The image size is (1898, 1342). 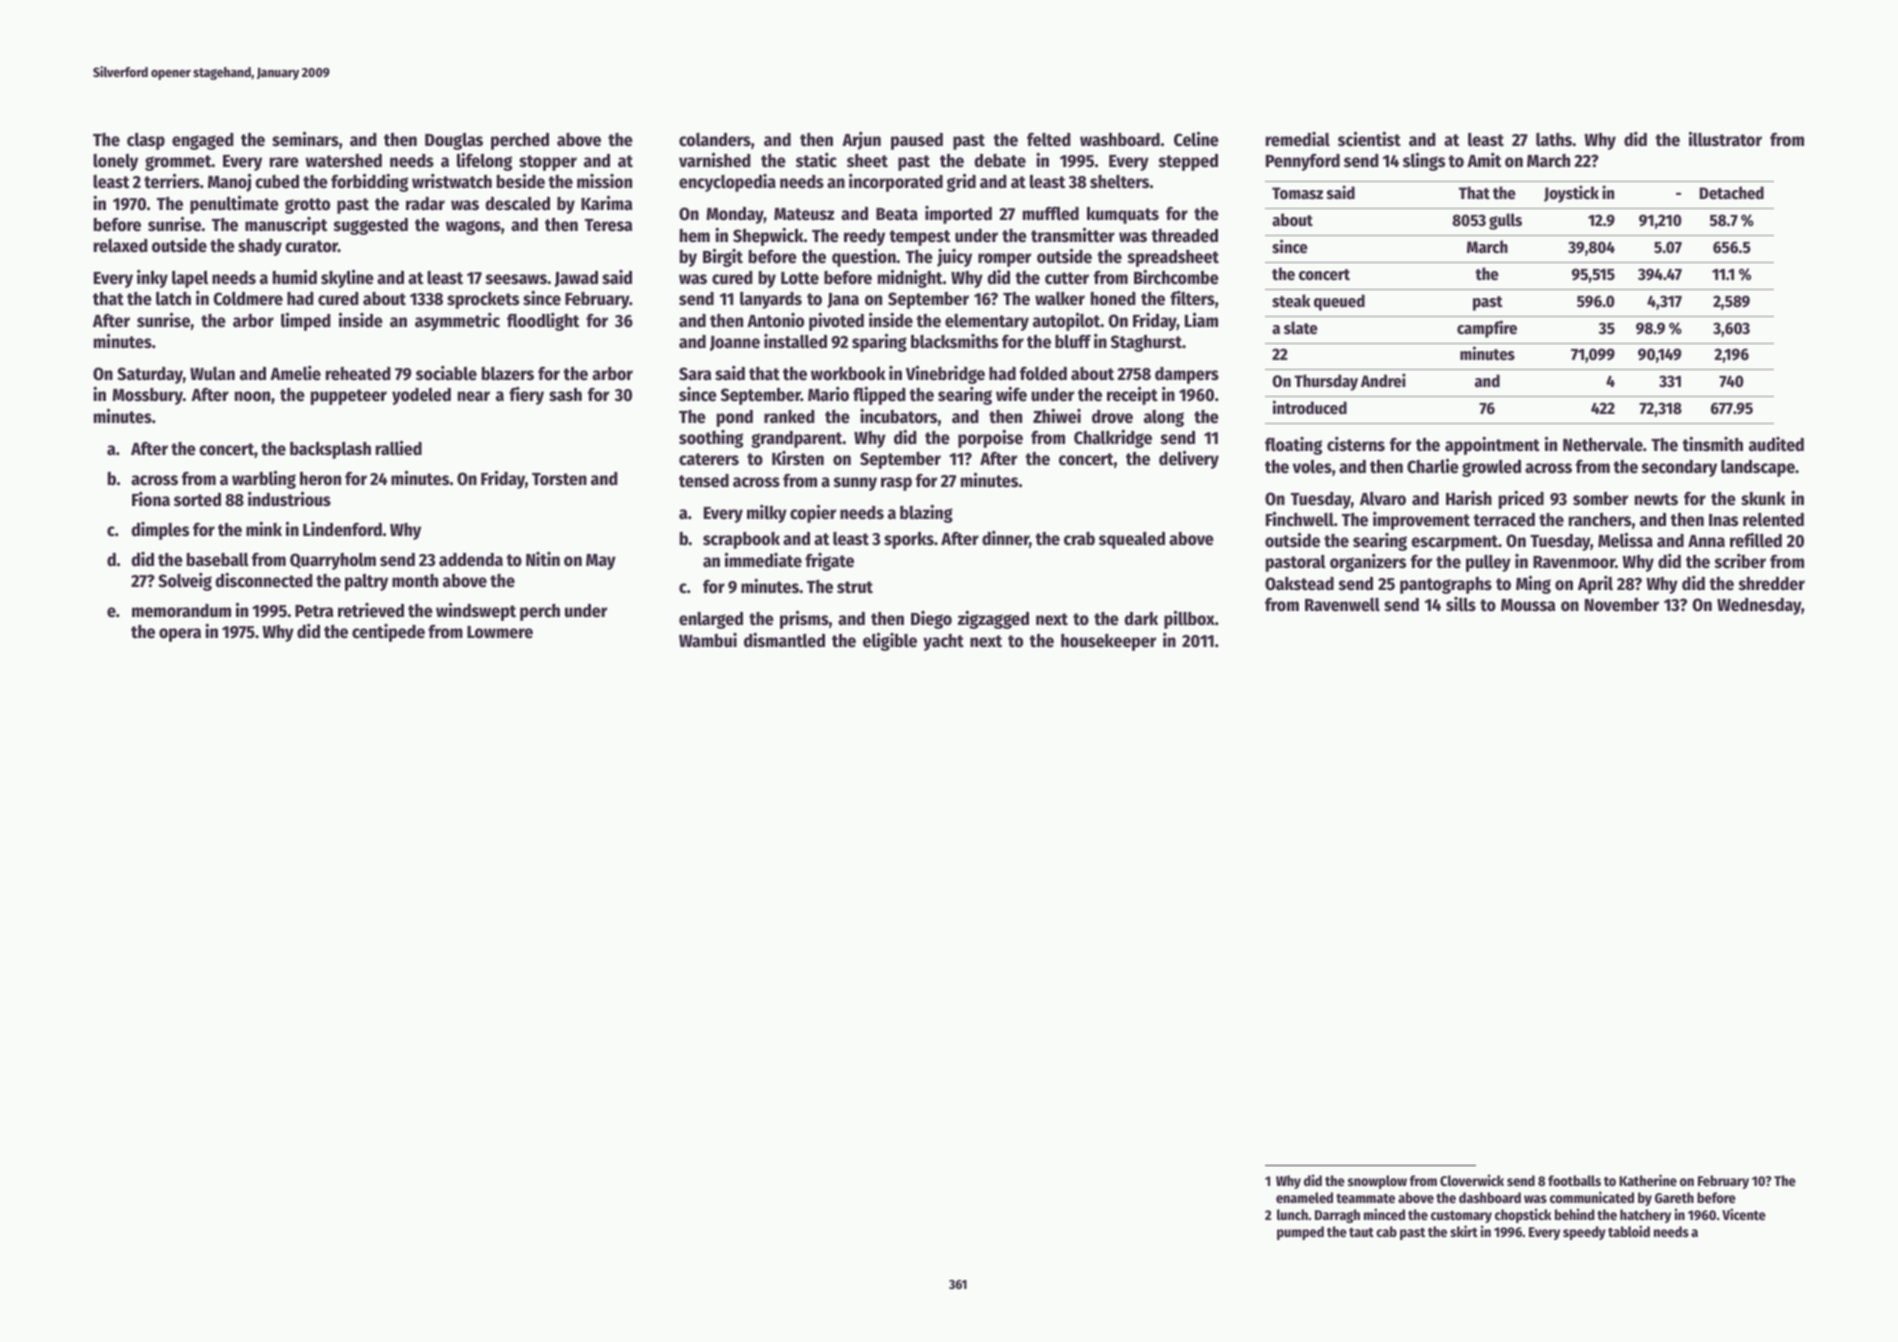 What do you see at coordinates (1725, 139) in the page?
I see `illustrator` at bounding box center [1725, 139].
